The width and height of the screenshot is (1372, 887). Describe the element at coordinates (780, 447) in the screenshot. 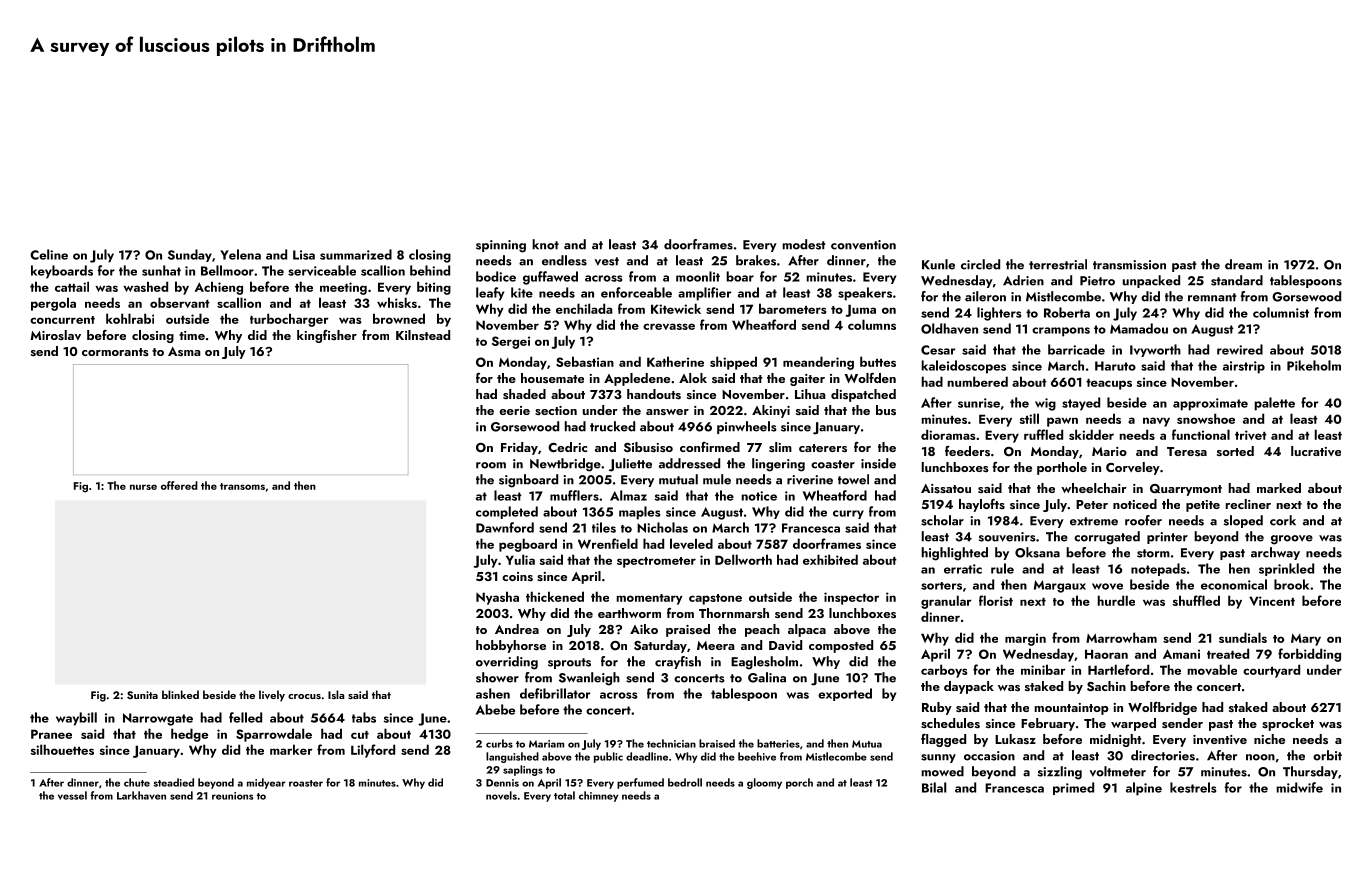

I see `slim` at that location.
